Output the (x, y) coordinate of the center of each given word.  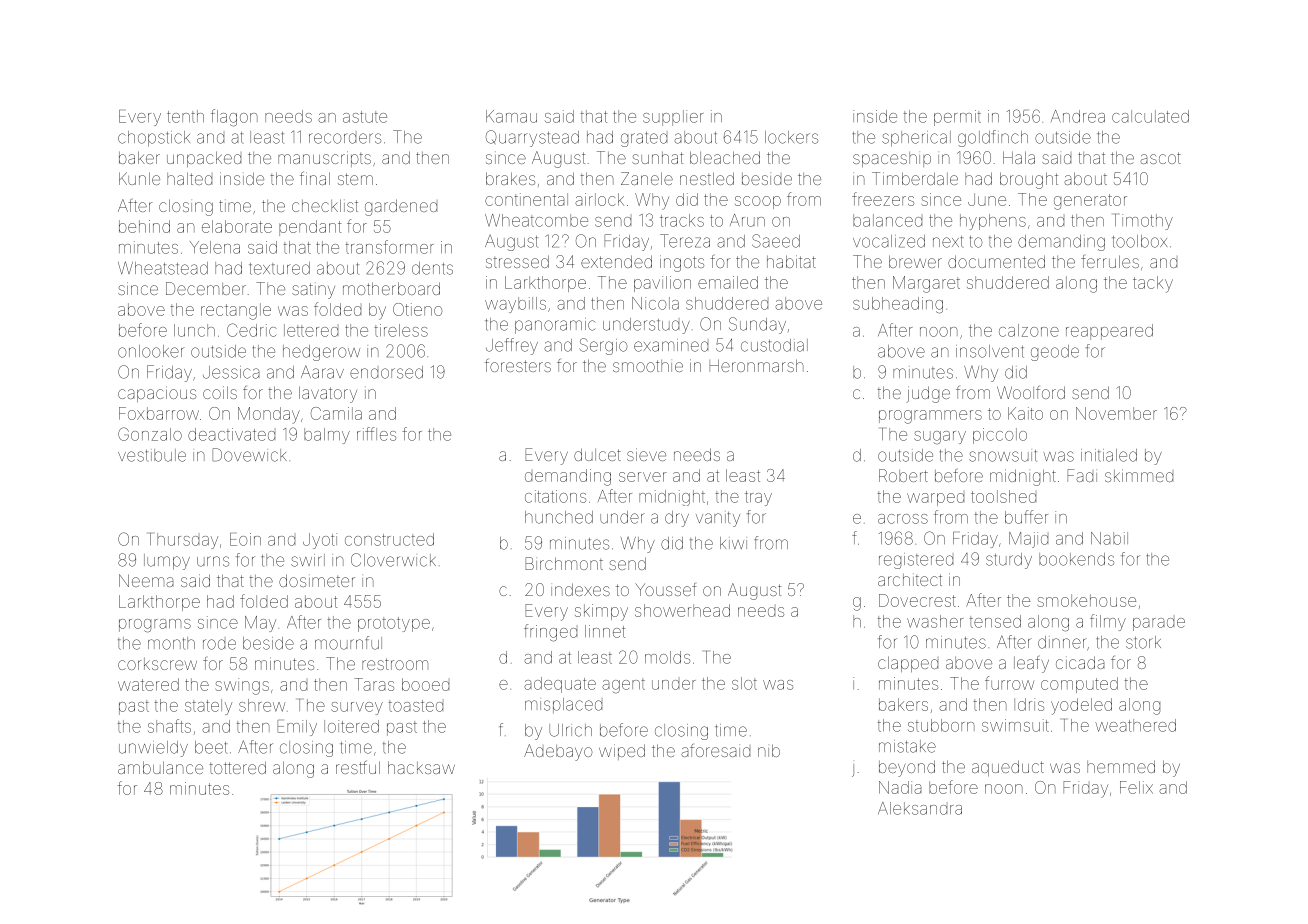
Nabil (1109, 538)
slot (744, 683)
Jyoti (320, 541)
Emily (297, 728)
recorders (345, 138)
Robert (903, 475)
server (643, 477)
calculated (1150, 116)
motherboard (391, 288)
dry (677, 519)
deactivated (231, 434)
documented (996, 261)
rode (219, 644)
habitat (791, 261)
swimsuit (1015, 725)
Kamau (511, 116)
